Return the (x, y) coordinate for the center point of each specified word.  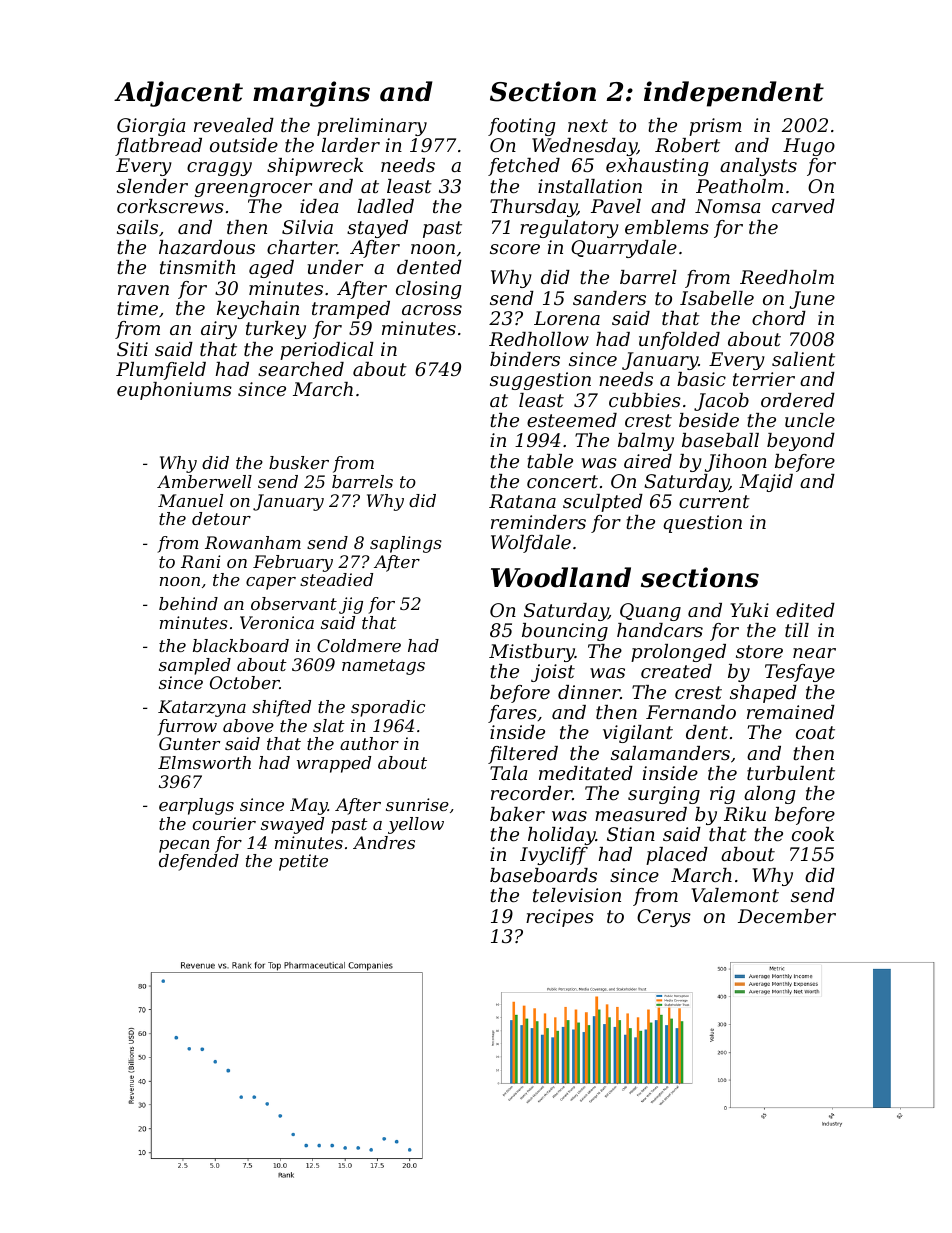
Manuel (190, 500)
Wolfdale (531, 544)
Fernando (691, 712)
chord (779, 318)
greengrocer (253, 190)
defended (199, 862)
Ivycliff (554, 856)
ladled (385, 206)
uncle (810, 420)
